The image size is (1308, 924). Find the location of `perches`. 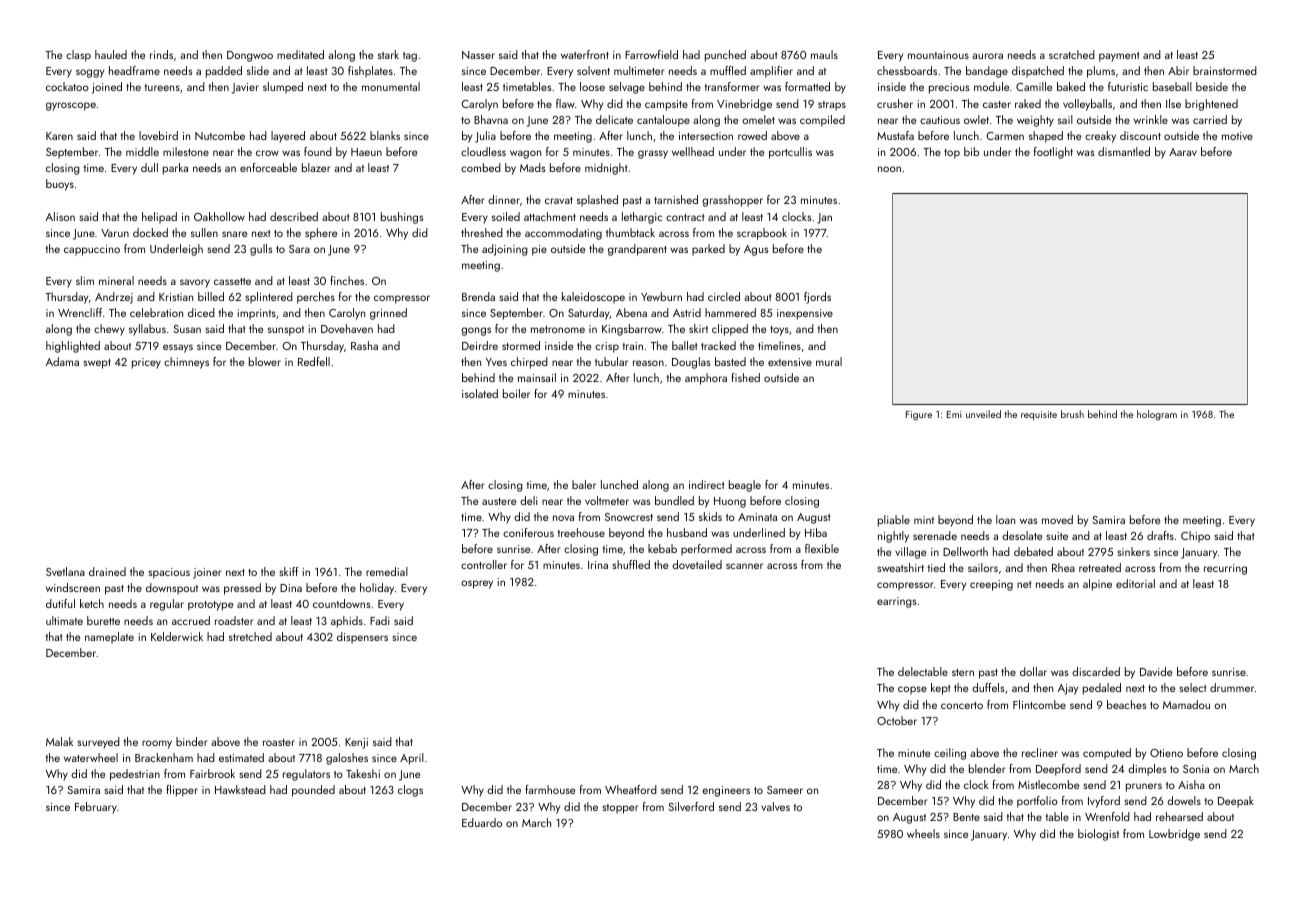

perches is located at coordinates (316, 298).
